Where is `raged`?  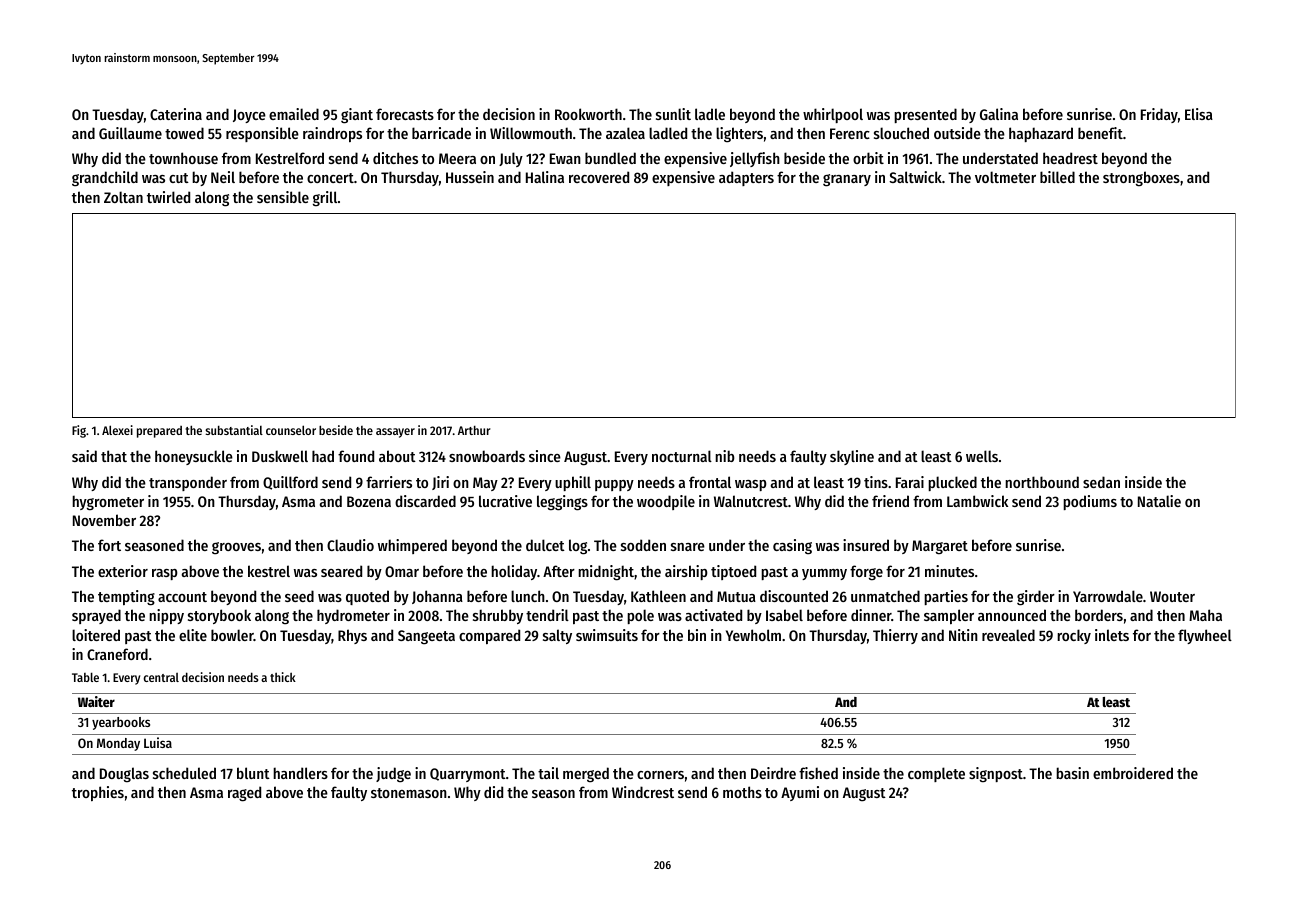 raged is located at coordinates (244, 794).
